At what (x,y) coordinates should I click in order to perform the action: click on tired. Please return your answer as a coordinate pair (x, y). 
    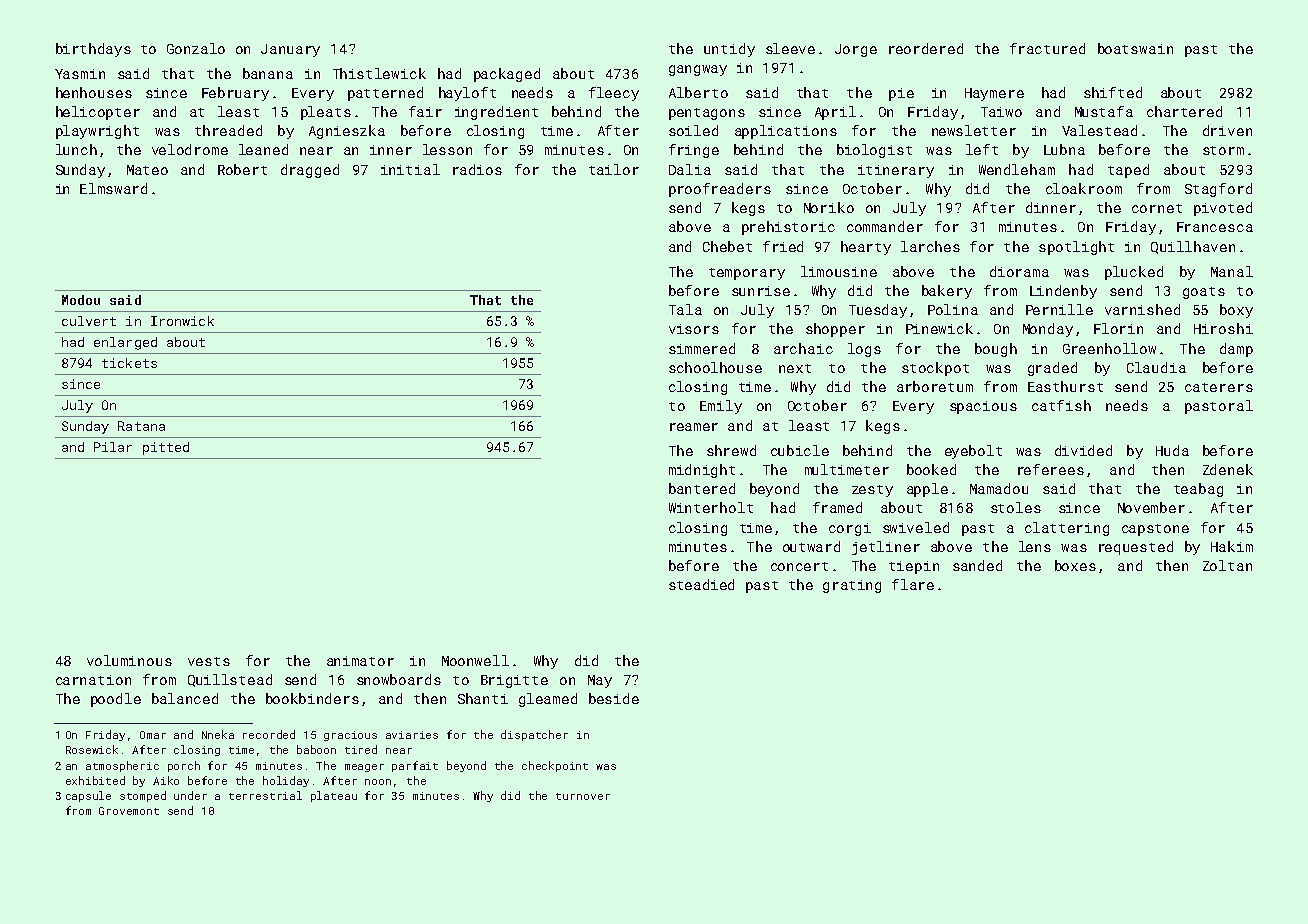
    Looking at the image, I should click on (361, 749).
